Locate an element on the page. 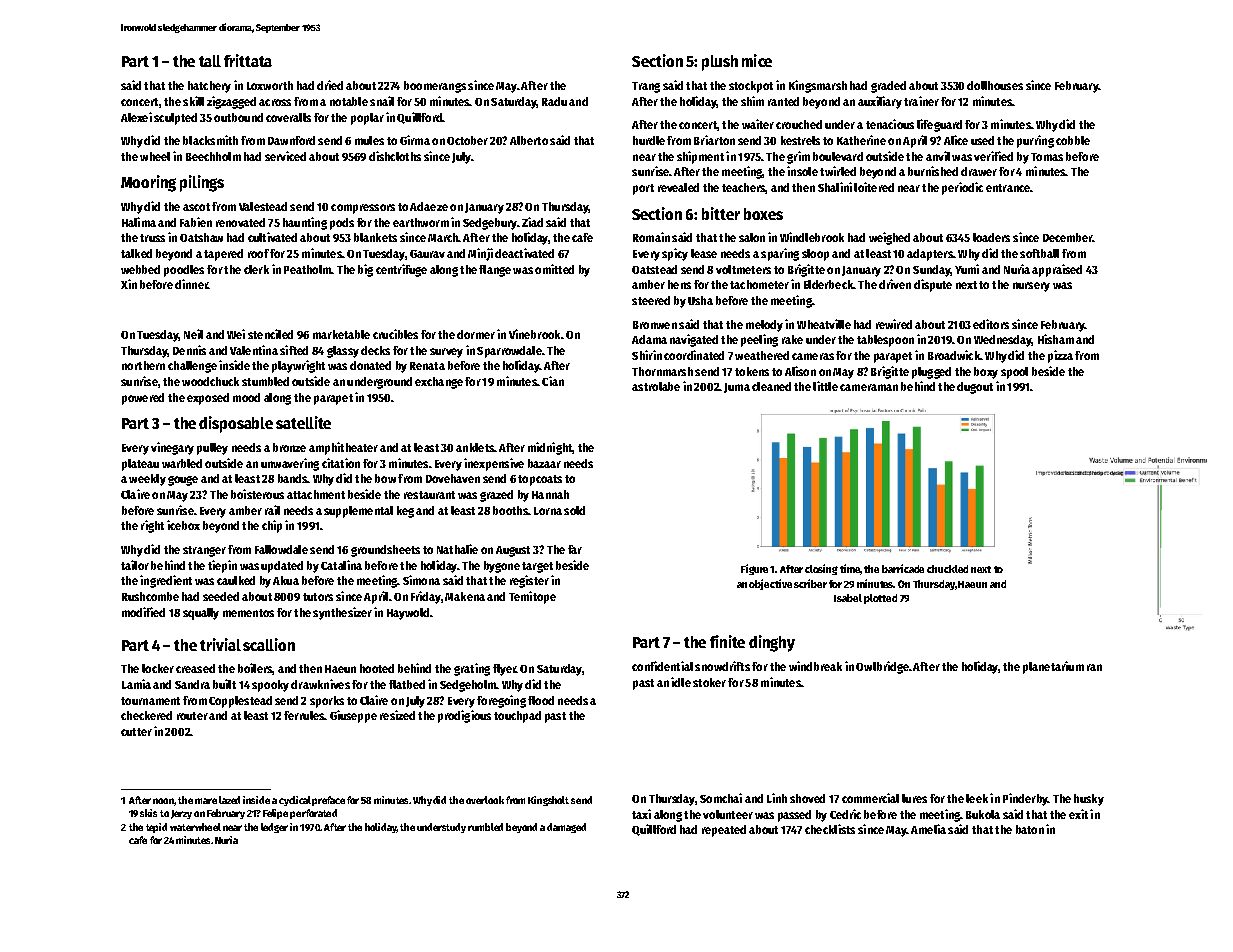  dugout is located at coordinates (975, 388).
